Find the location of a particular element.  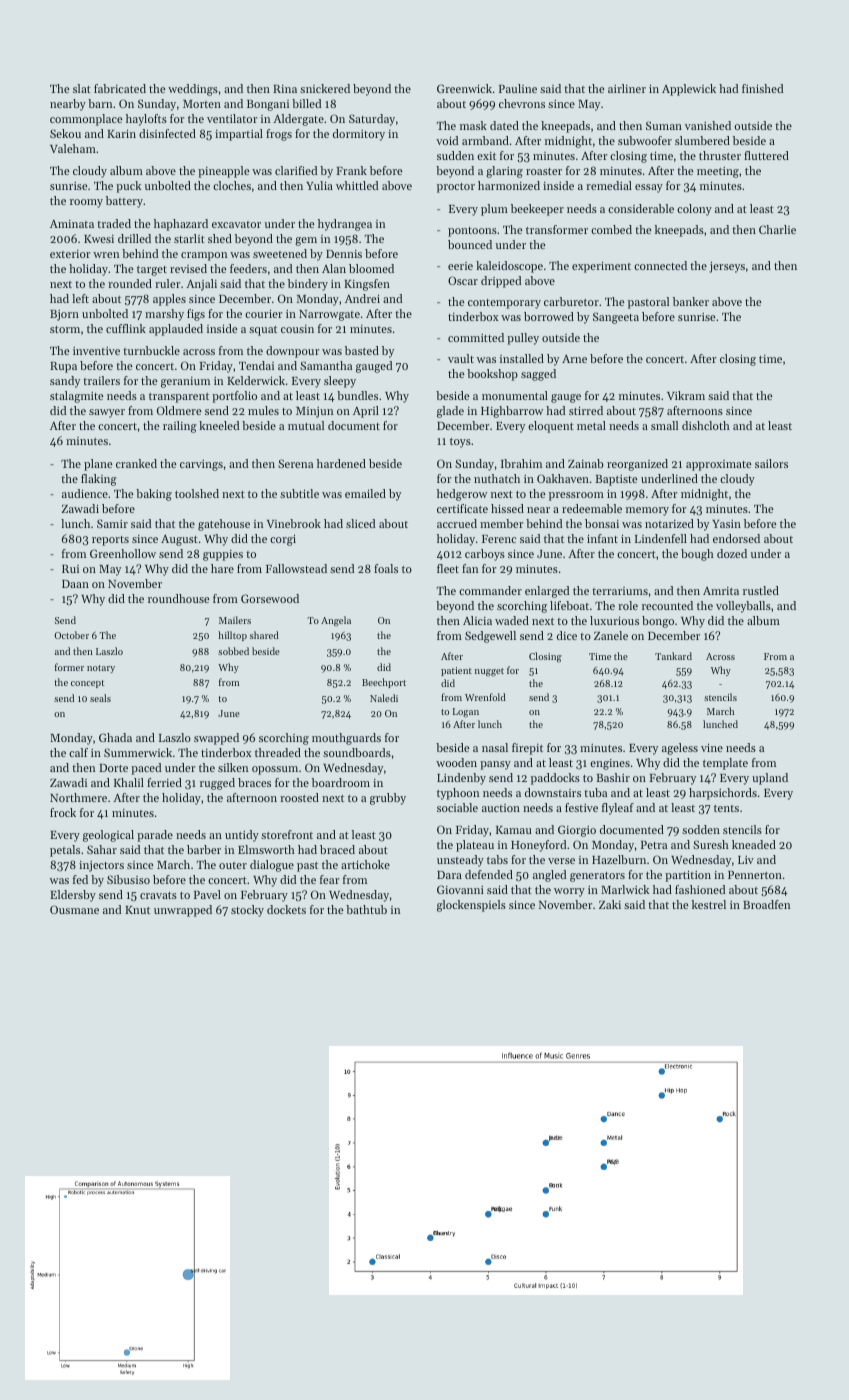

Applewick is located at coordinates (689, 90).
